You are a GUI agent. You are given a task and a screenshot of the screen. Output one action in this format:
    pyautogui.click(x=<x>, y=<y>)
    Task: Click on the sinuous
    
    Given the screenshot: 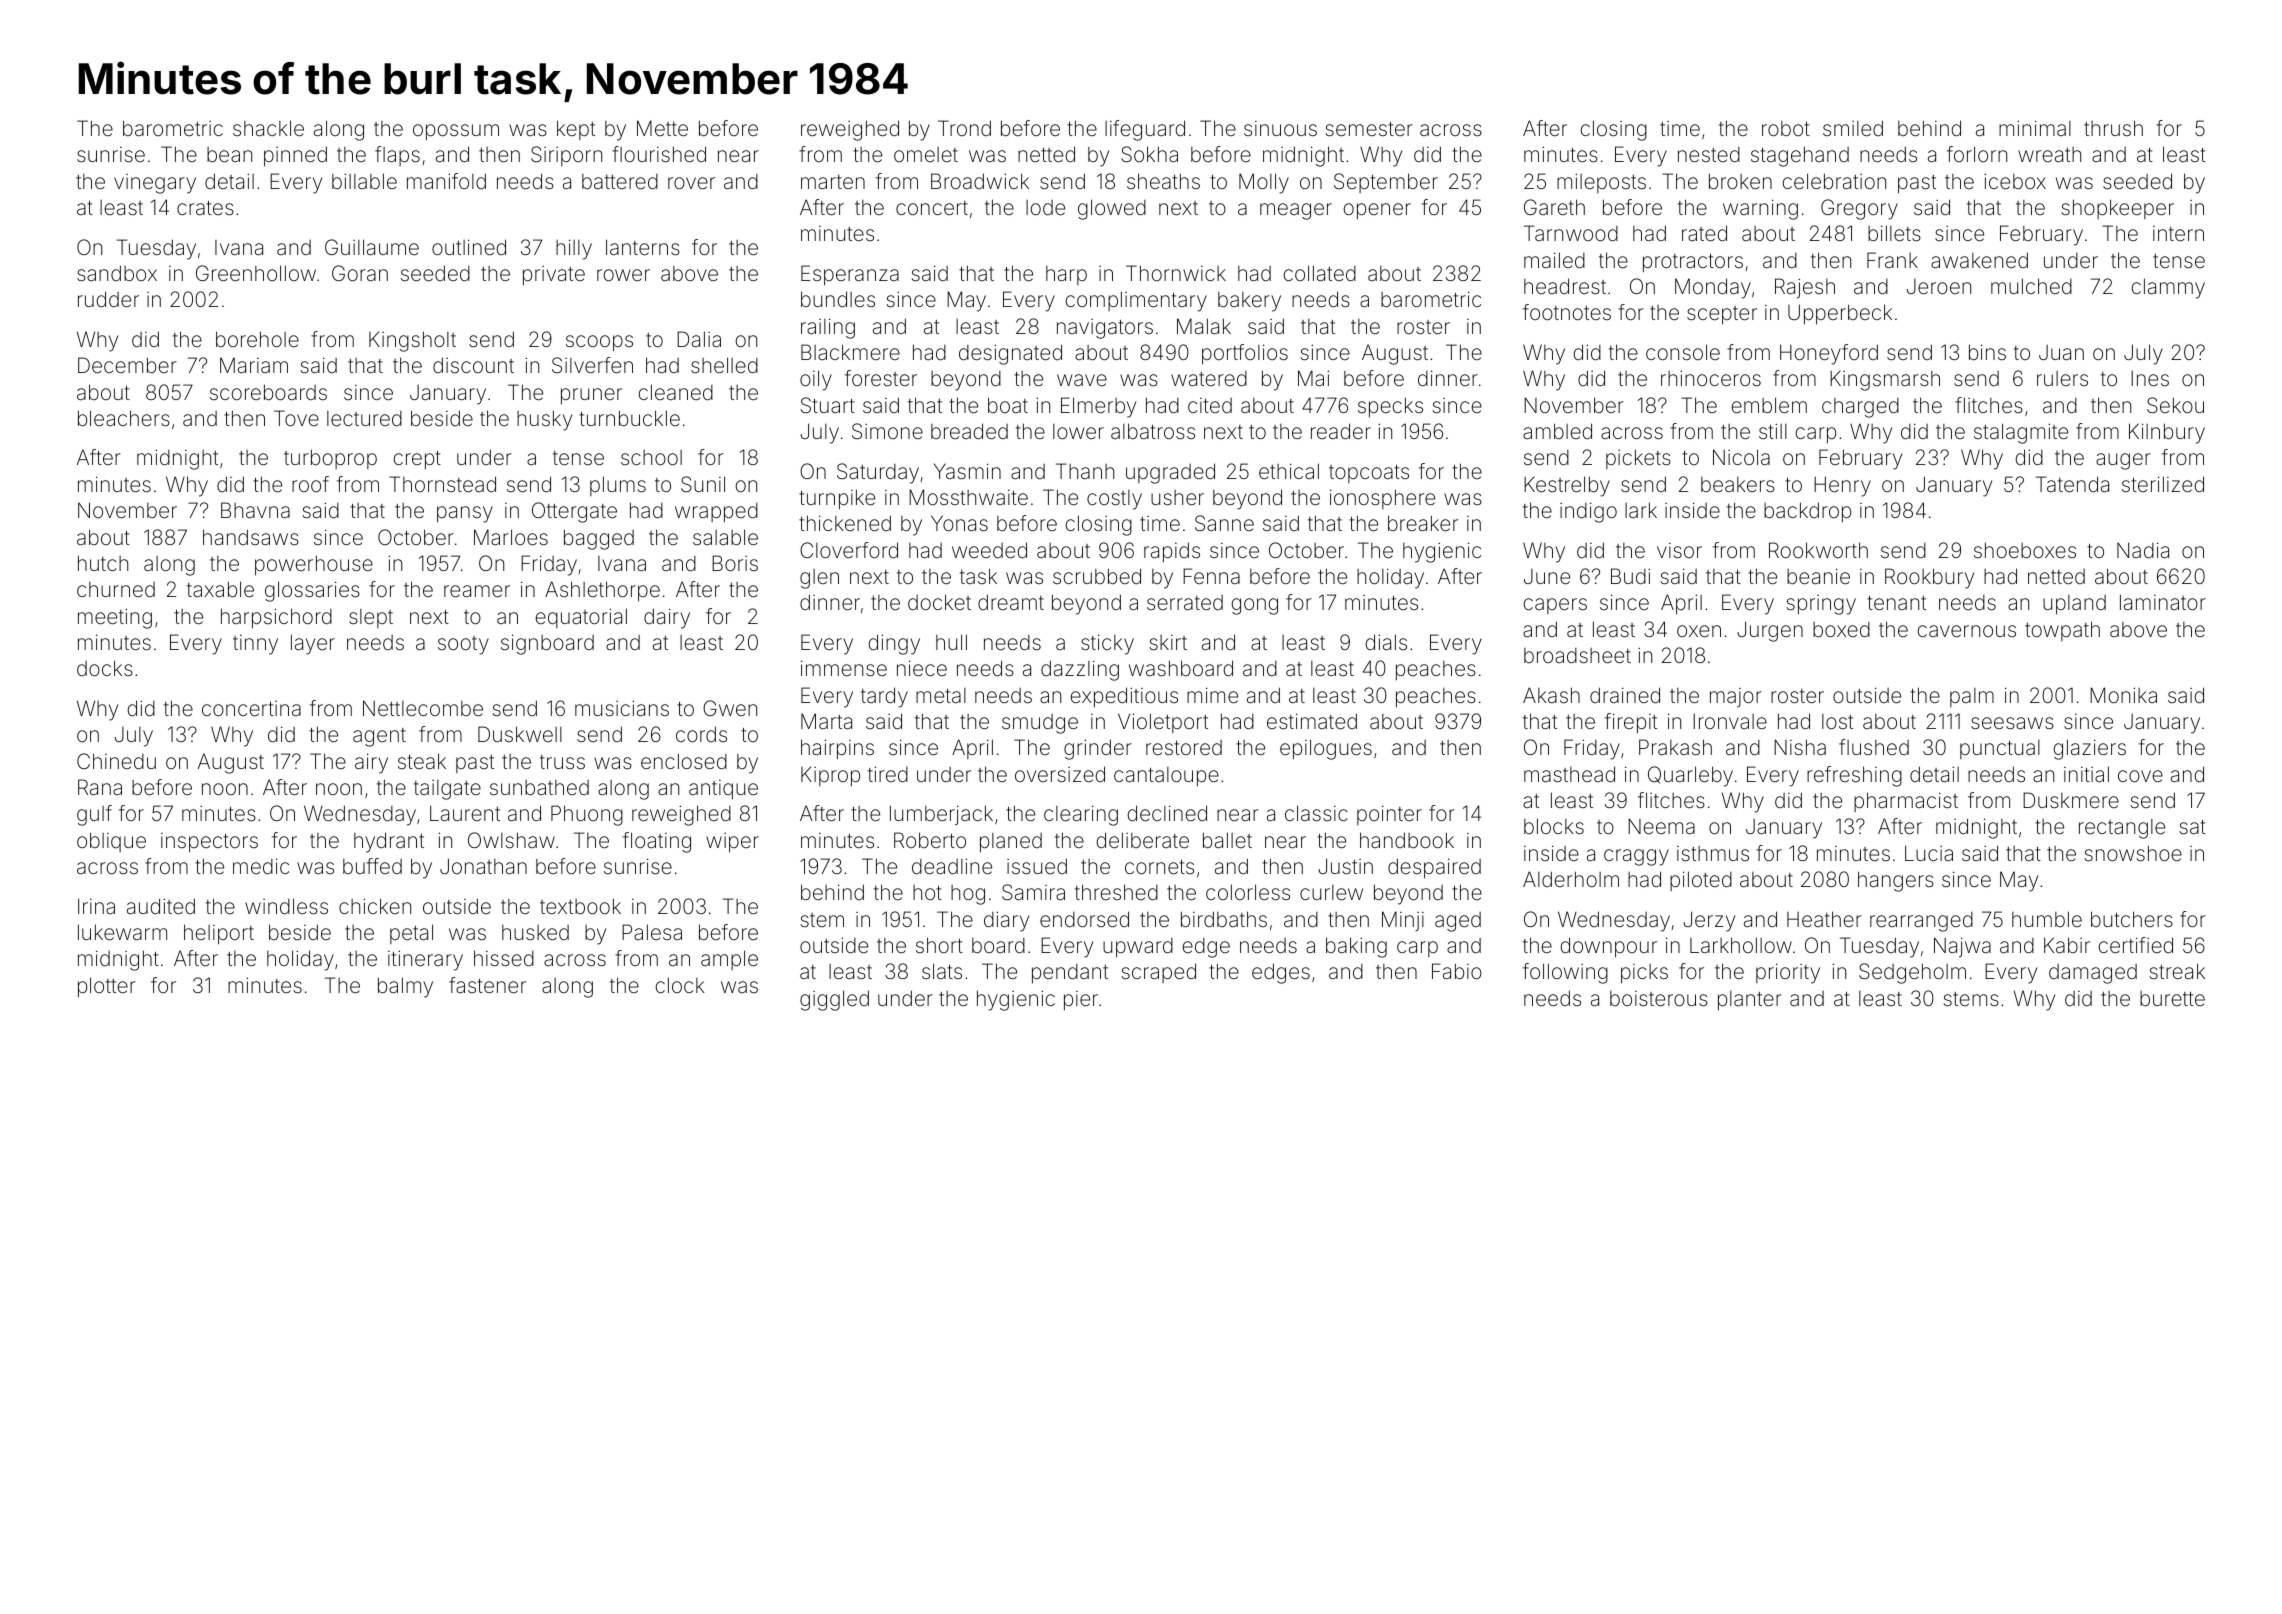 What is the action you would take?
    pyautogui.click(x=1280, y=128)
